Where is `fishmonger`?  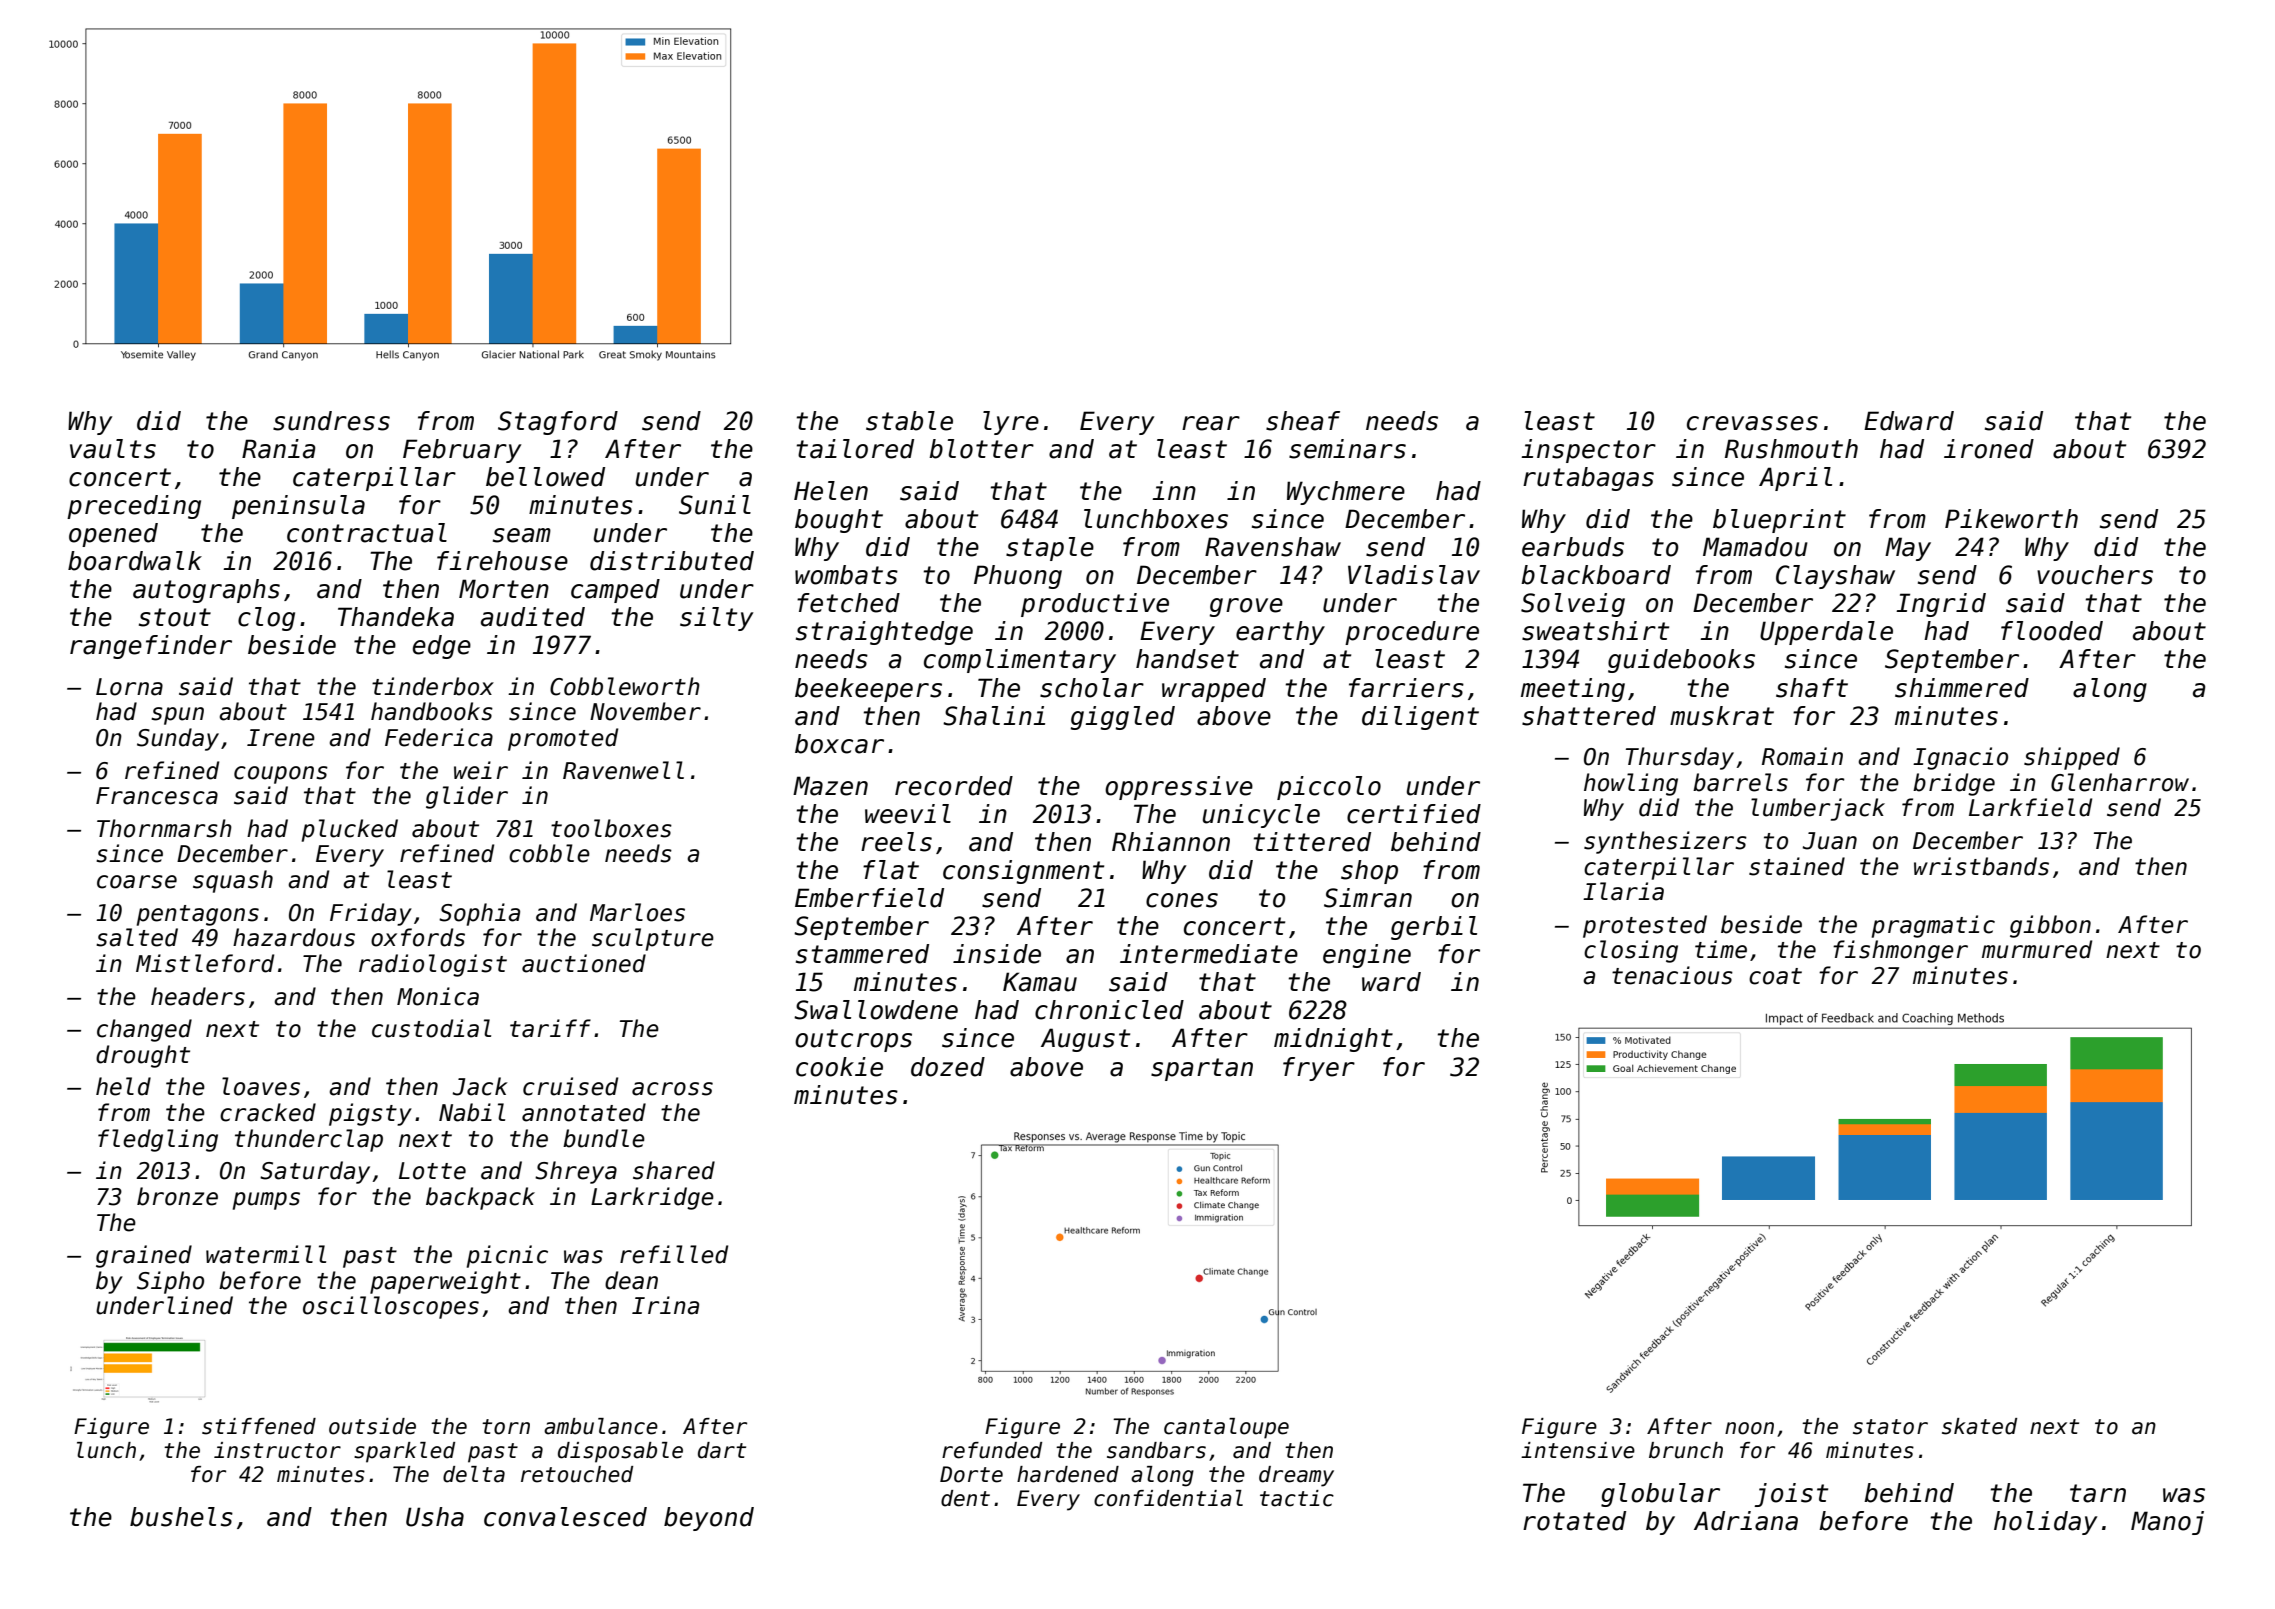
fishmonger is located at coordinates (1900, 951).
